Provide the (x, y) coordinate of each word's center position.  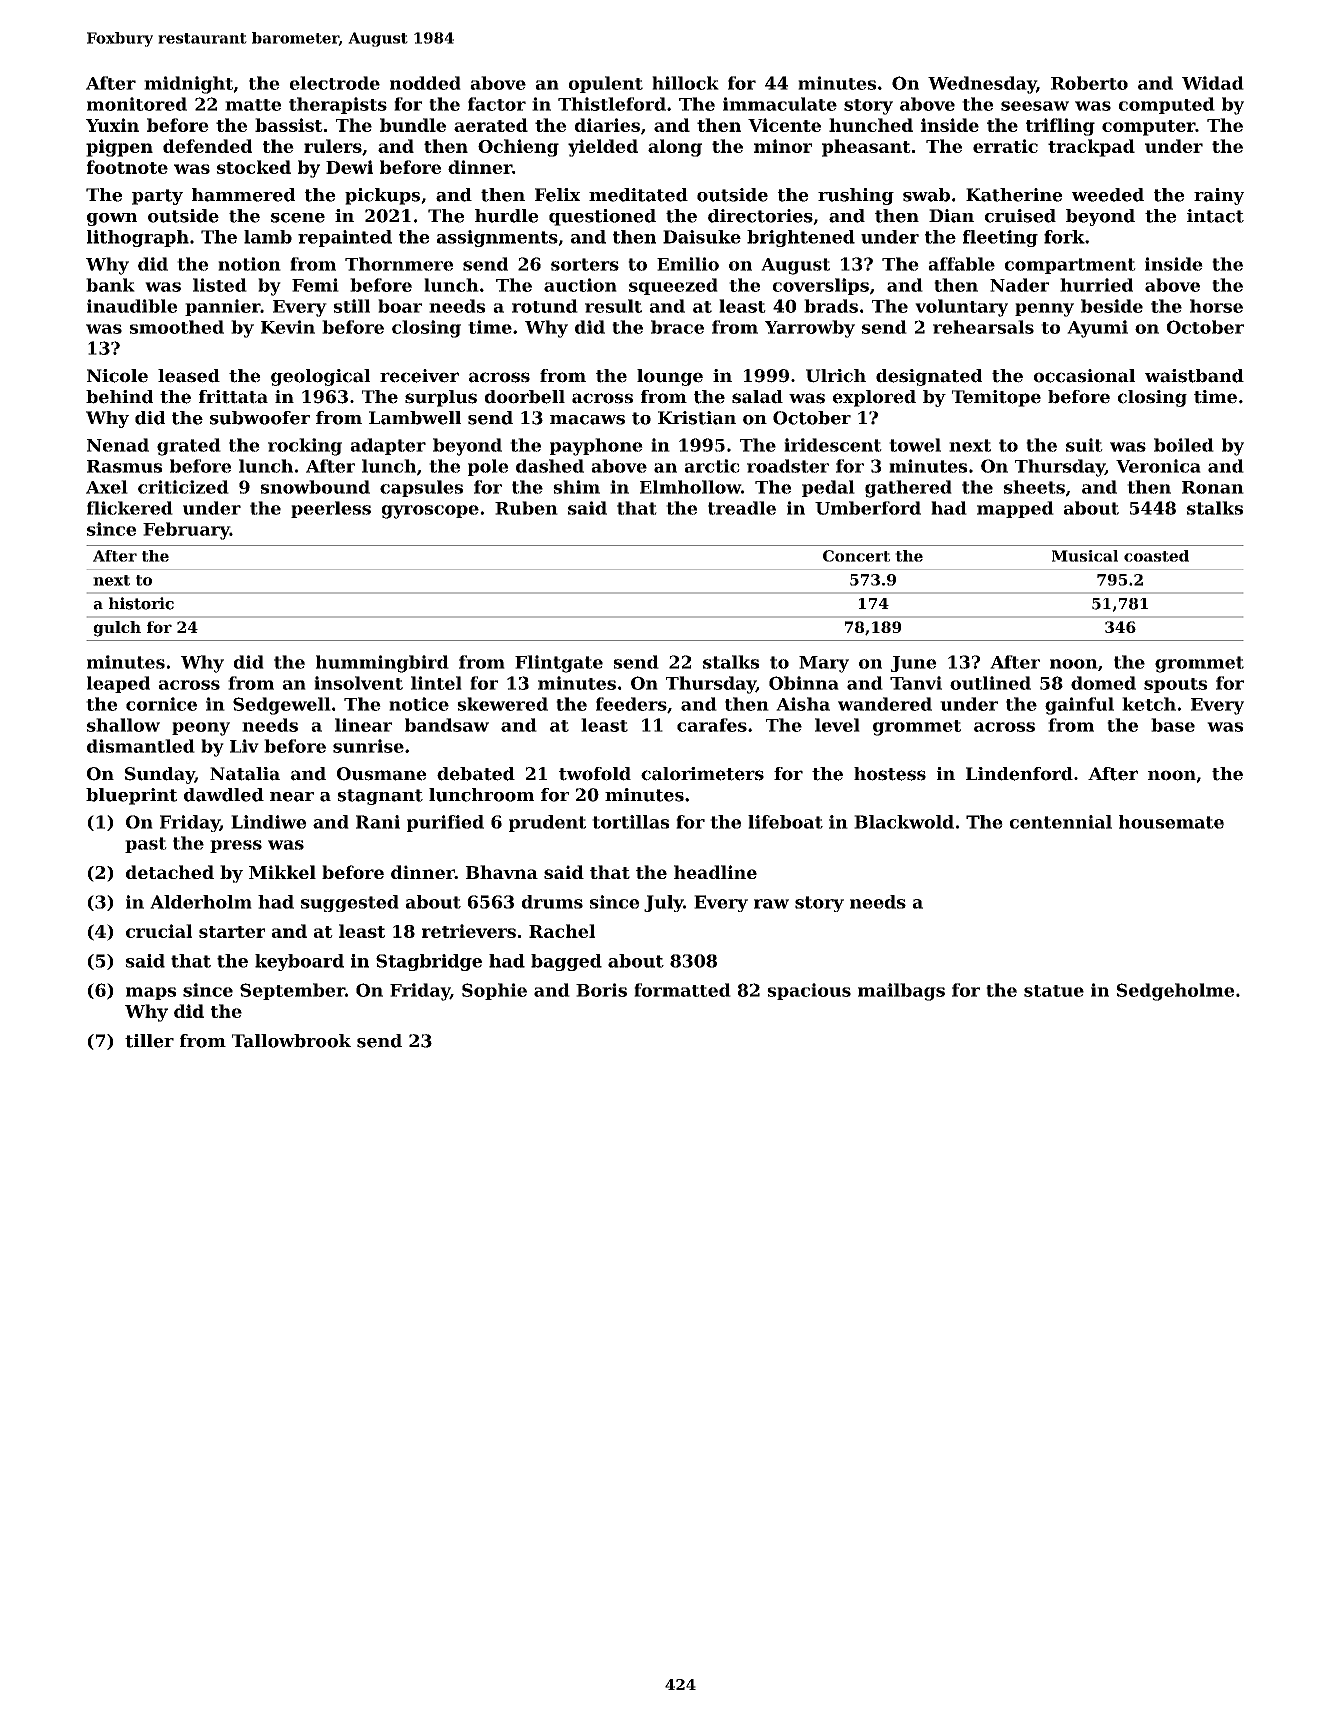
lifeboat (785, 822)
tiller (149, 1041)
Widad (1213, 83)
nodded (425, 83)
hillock (685, 83)
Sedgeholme (1175, 992)
